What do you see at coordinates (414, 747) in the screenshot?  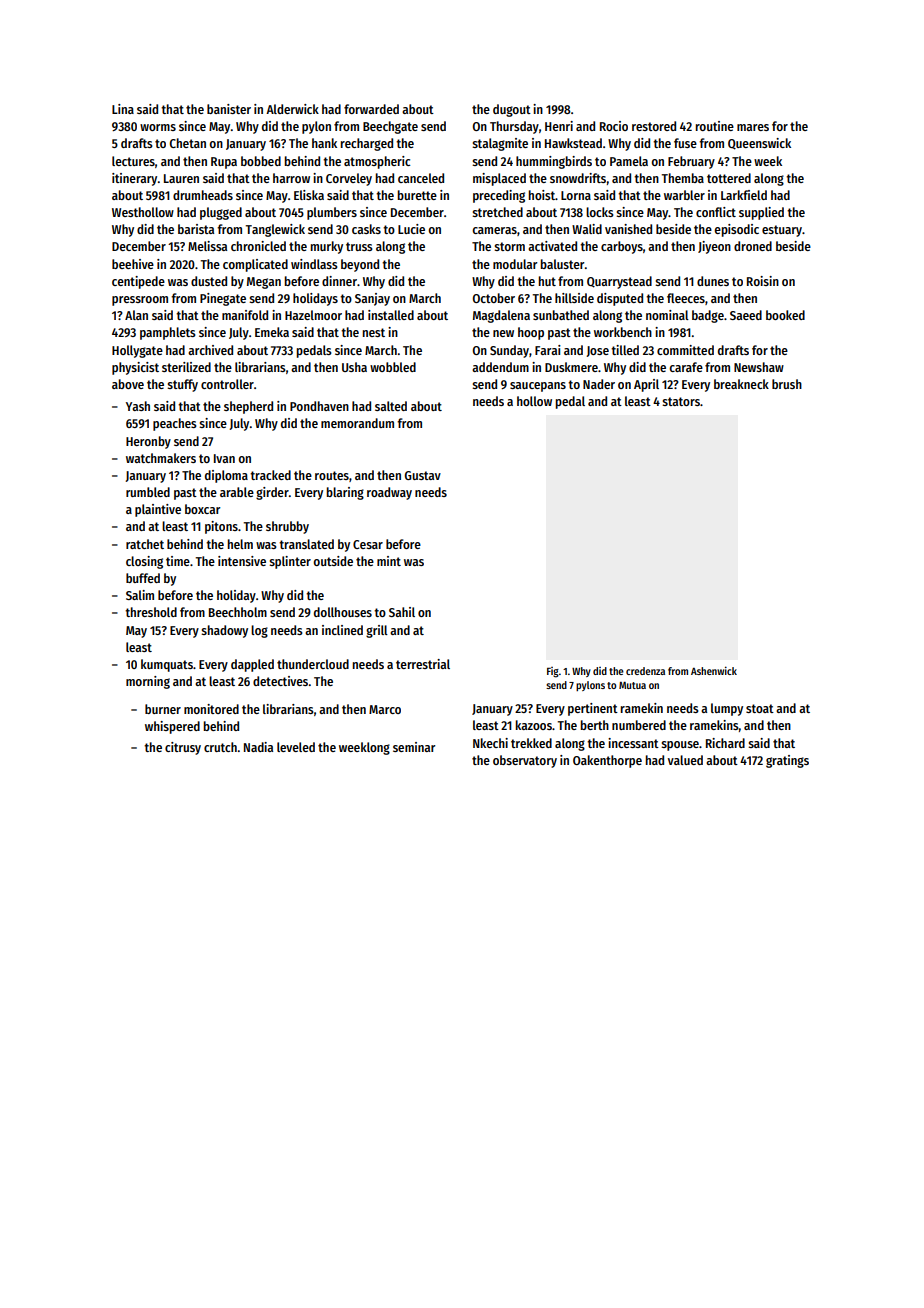 I see `seminar` at bounding box center [414, 747].
